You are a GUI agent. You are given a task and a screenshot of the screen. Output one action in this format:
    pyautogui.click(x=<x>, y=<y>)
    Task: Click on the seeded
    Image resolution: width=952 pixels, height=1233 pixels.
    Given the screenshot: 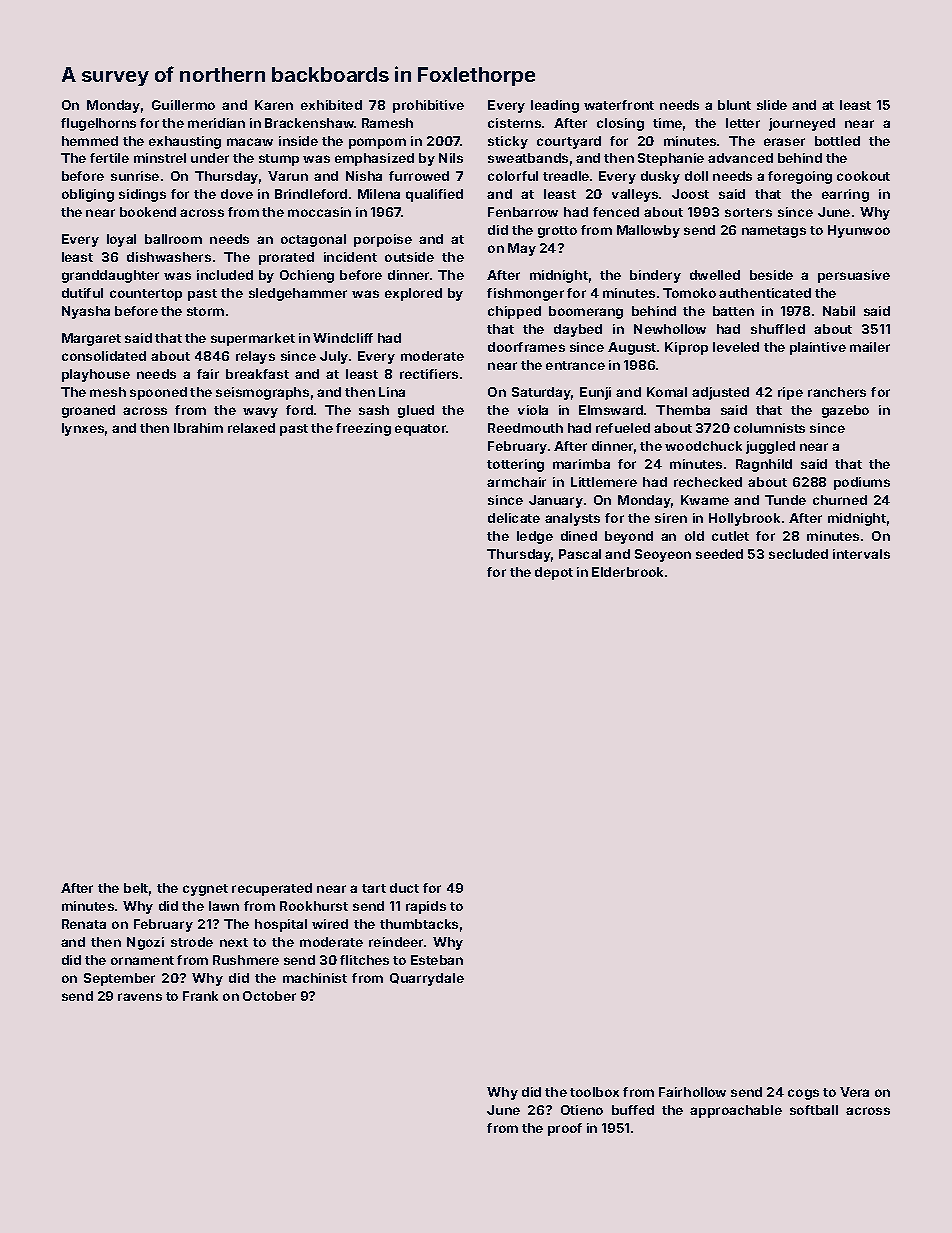 What is the action you would take?
    pyautogui.click(x=719, y=554)
